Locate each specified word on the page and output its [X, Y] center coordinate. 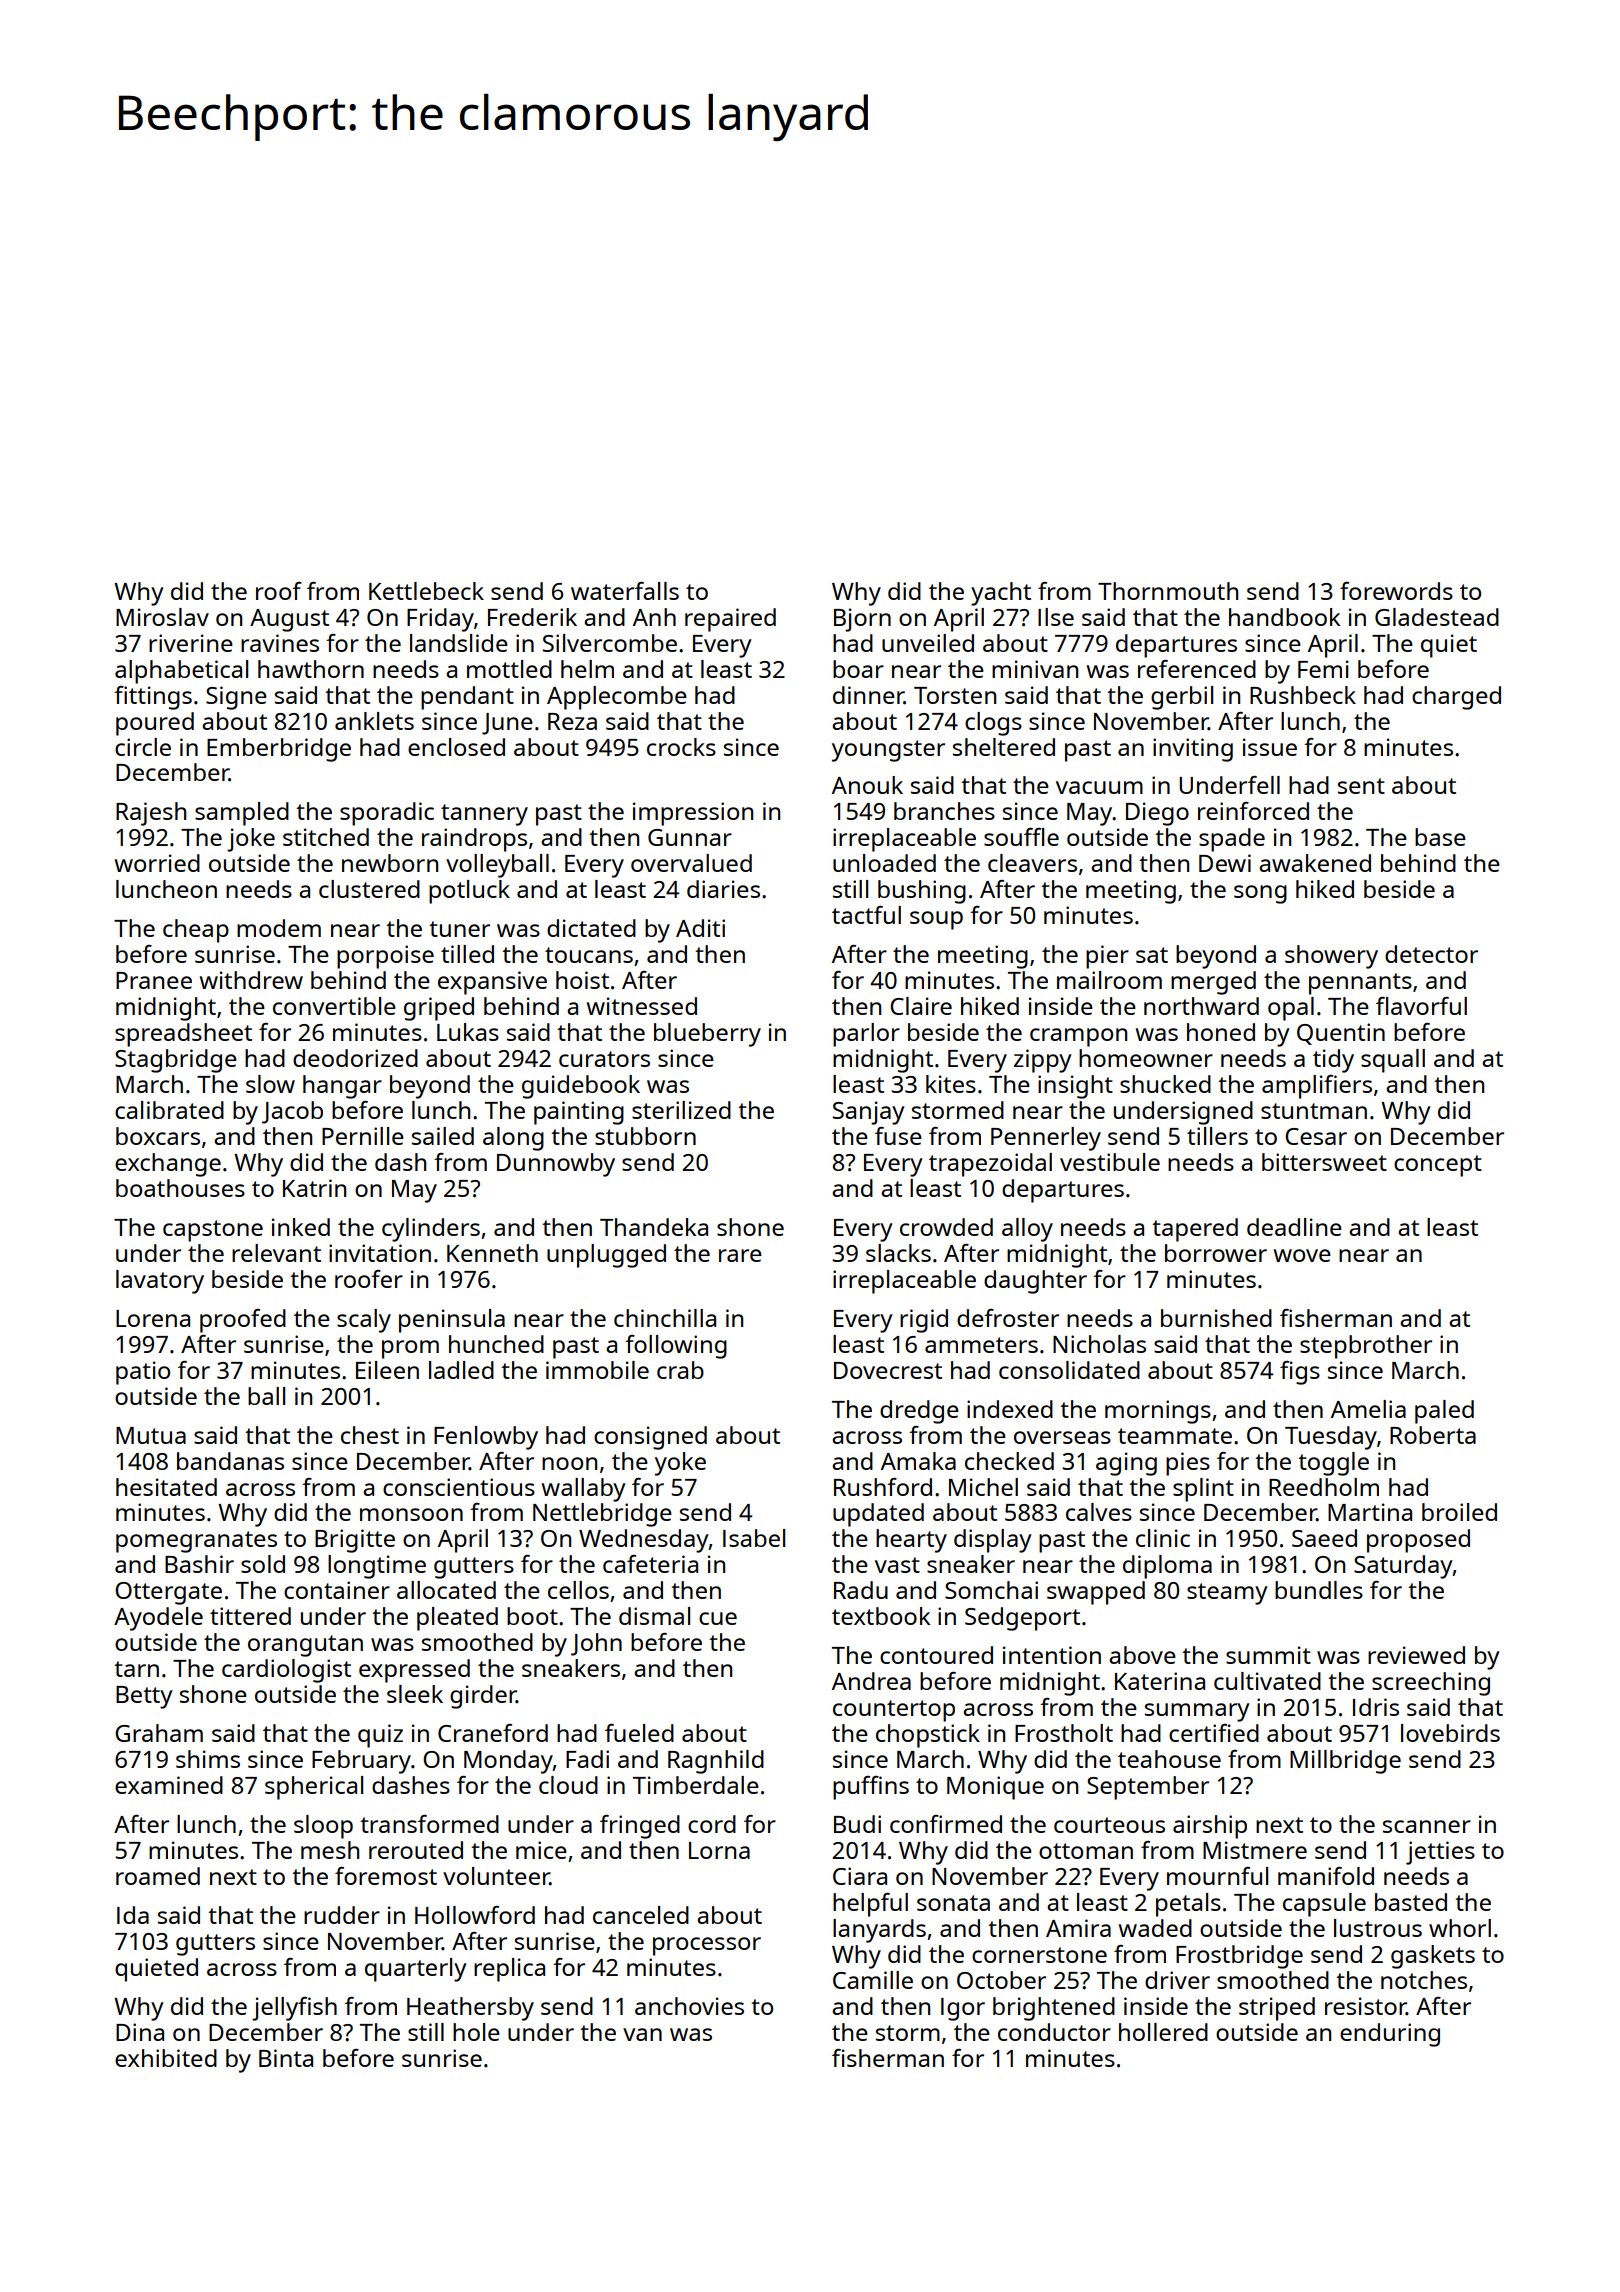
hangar [342, 1087]
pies [1188, 1464]
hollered [1163, 2032]
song [1260, 894]
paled [1444, 1412]
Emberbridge [279, 750]
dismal [654, 1616]
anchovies [689, 2006]
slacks [898, 1253]
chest [370, 1435]
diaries [723, 889]
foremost [386, 1876]
